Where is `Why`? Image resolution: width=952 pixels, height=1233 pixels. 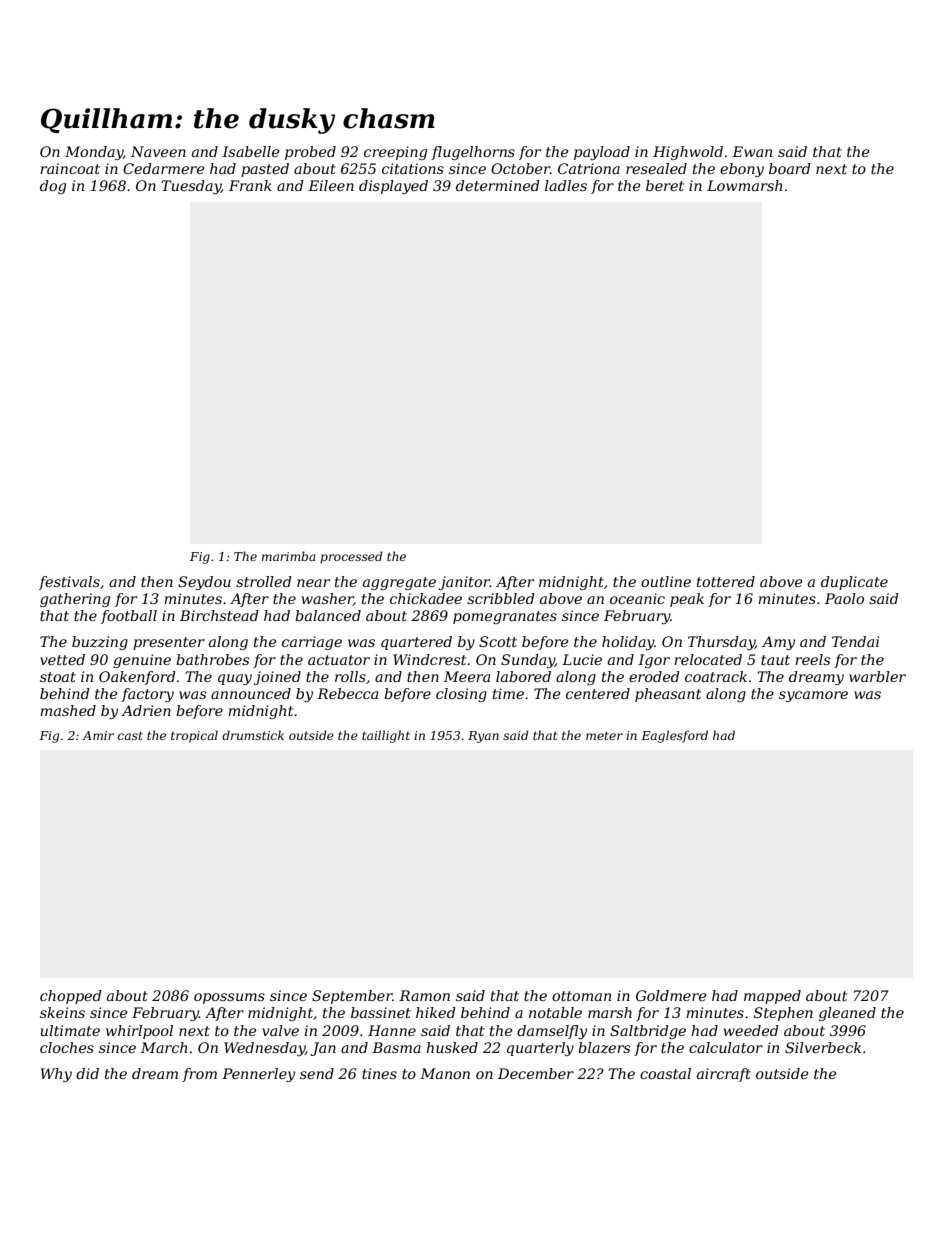
Why is located at coordinates (56, 1075).
